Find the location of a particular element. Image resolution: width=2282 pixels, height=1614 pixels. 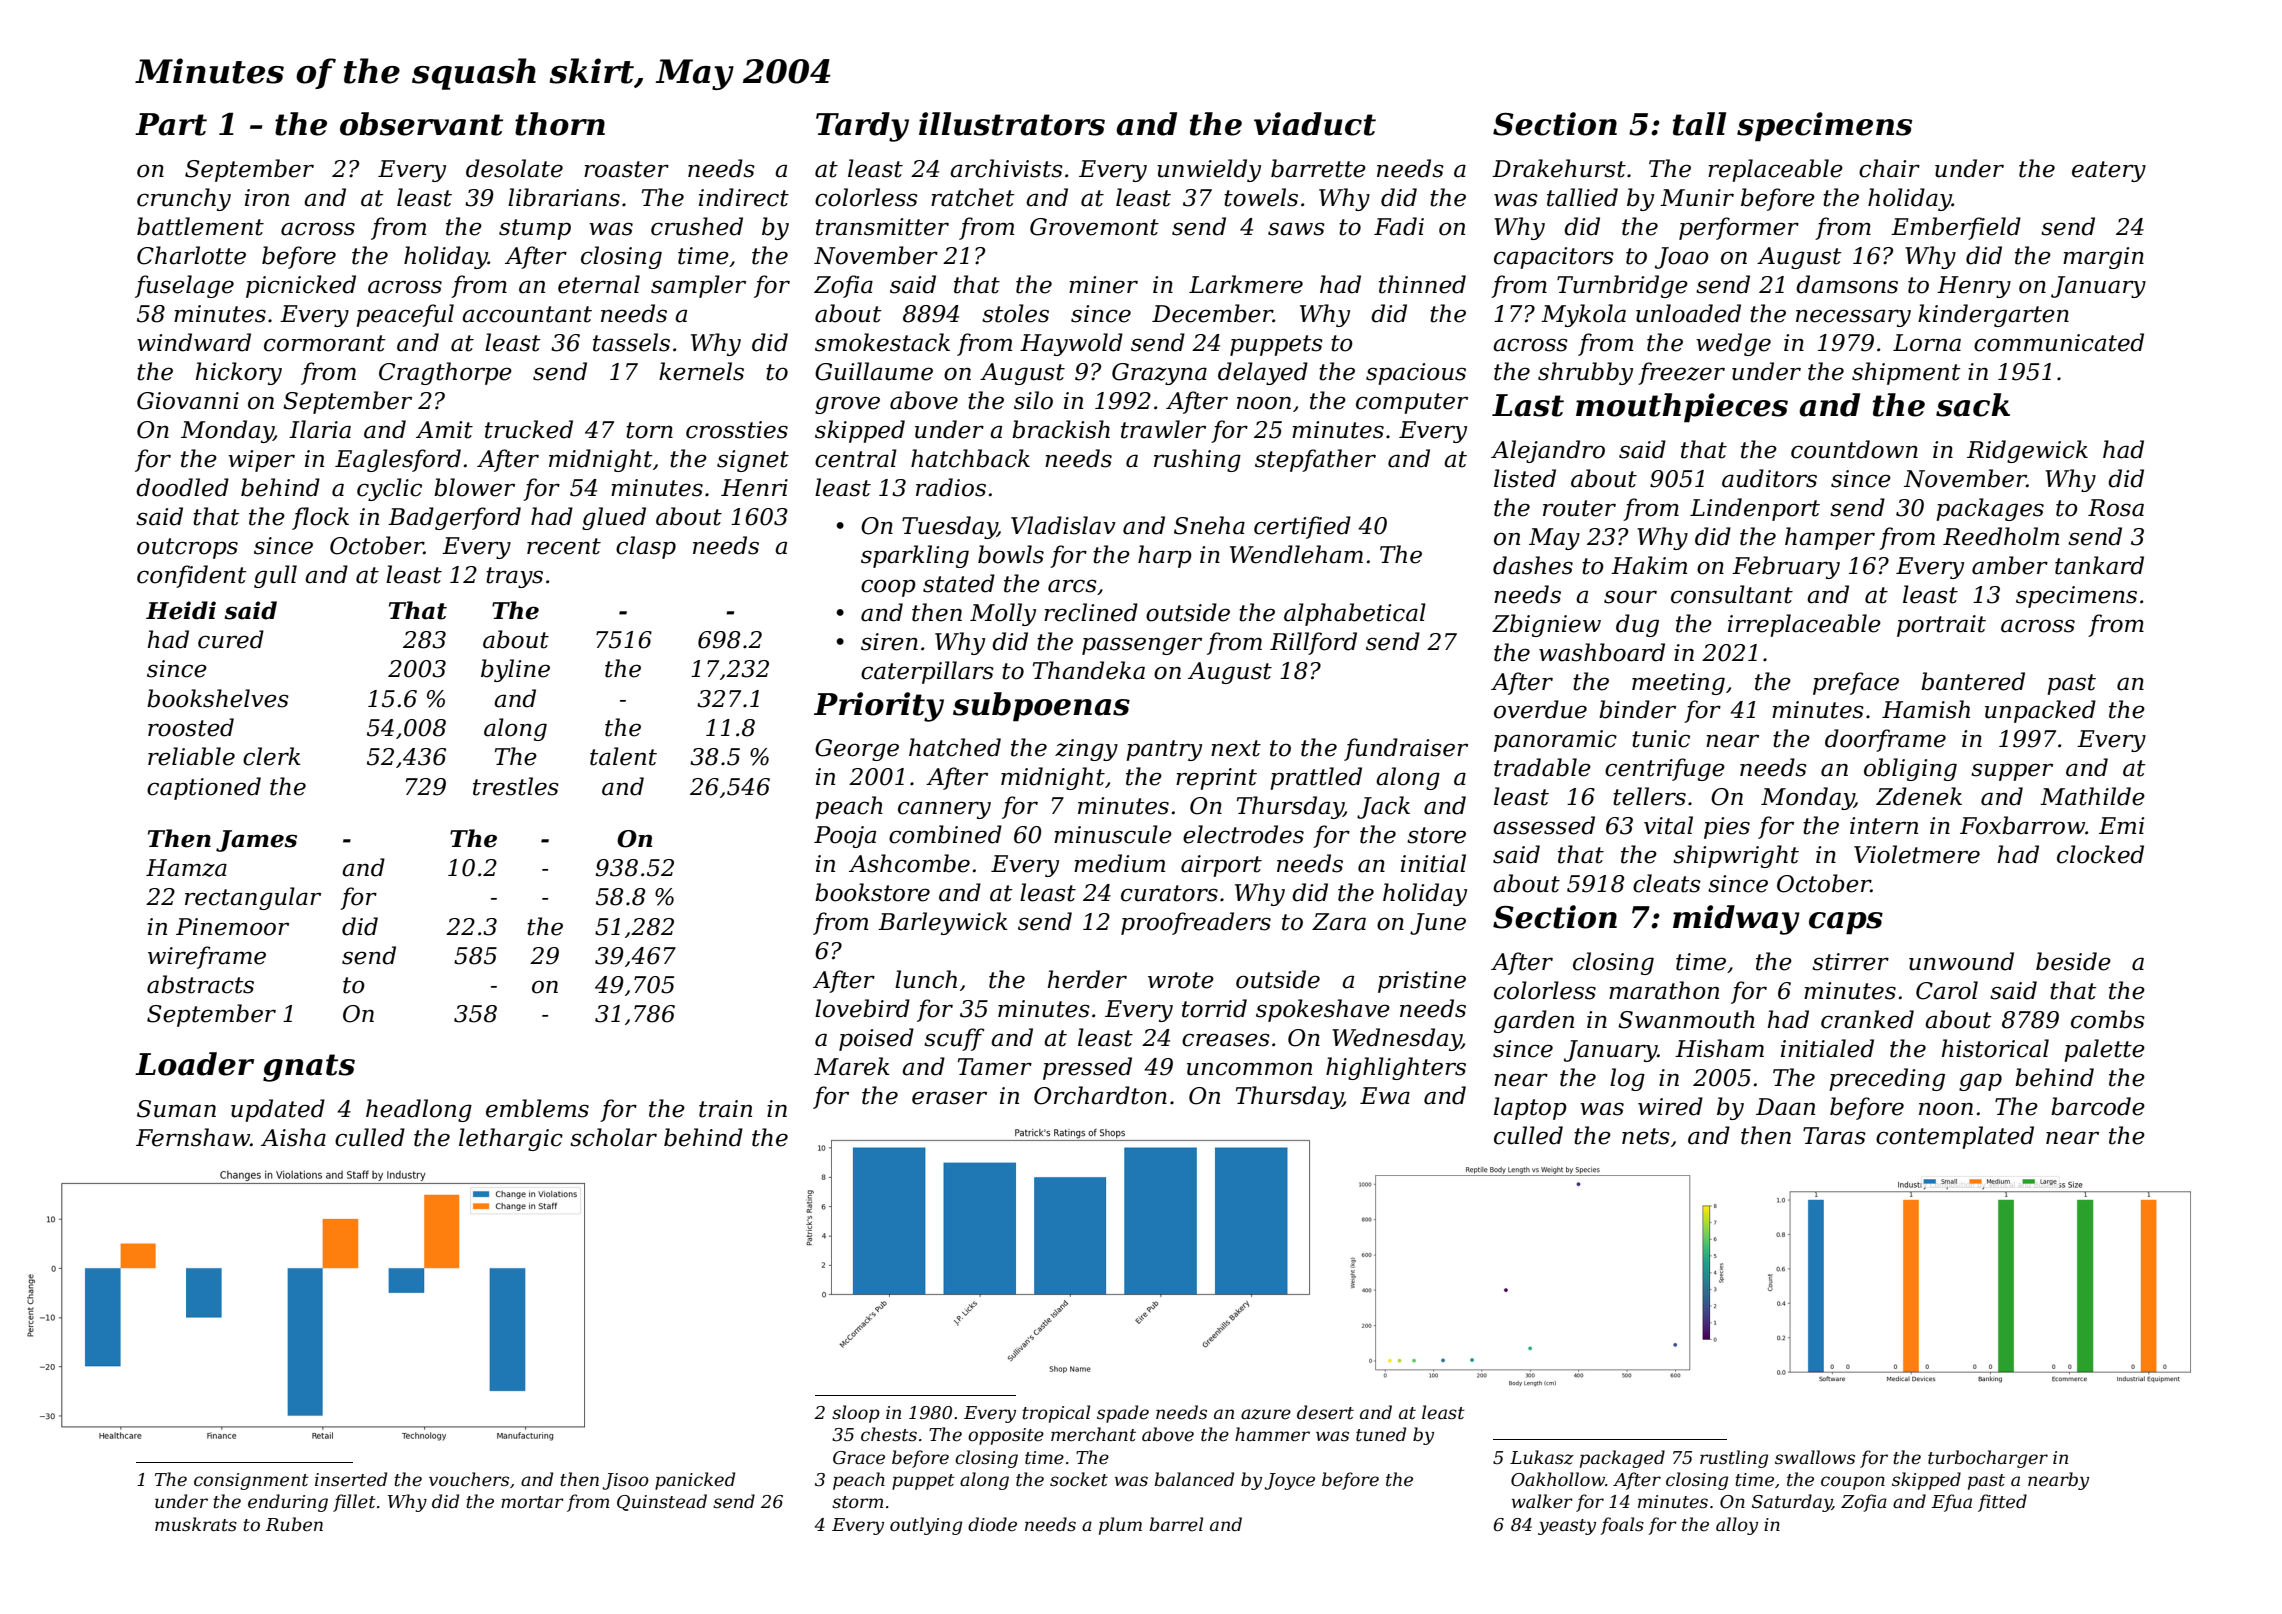

observant is located at coordinates (421, 124).
